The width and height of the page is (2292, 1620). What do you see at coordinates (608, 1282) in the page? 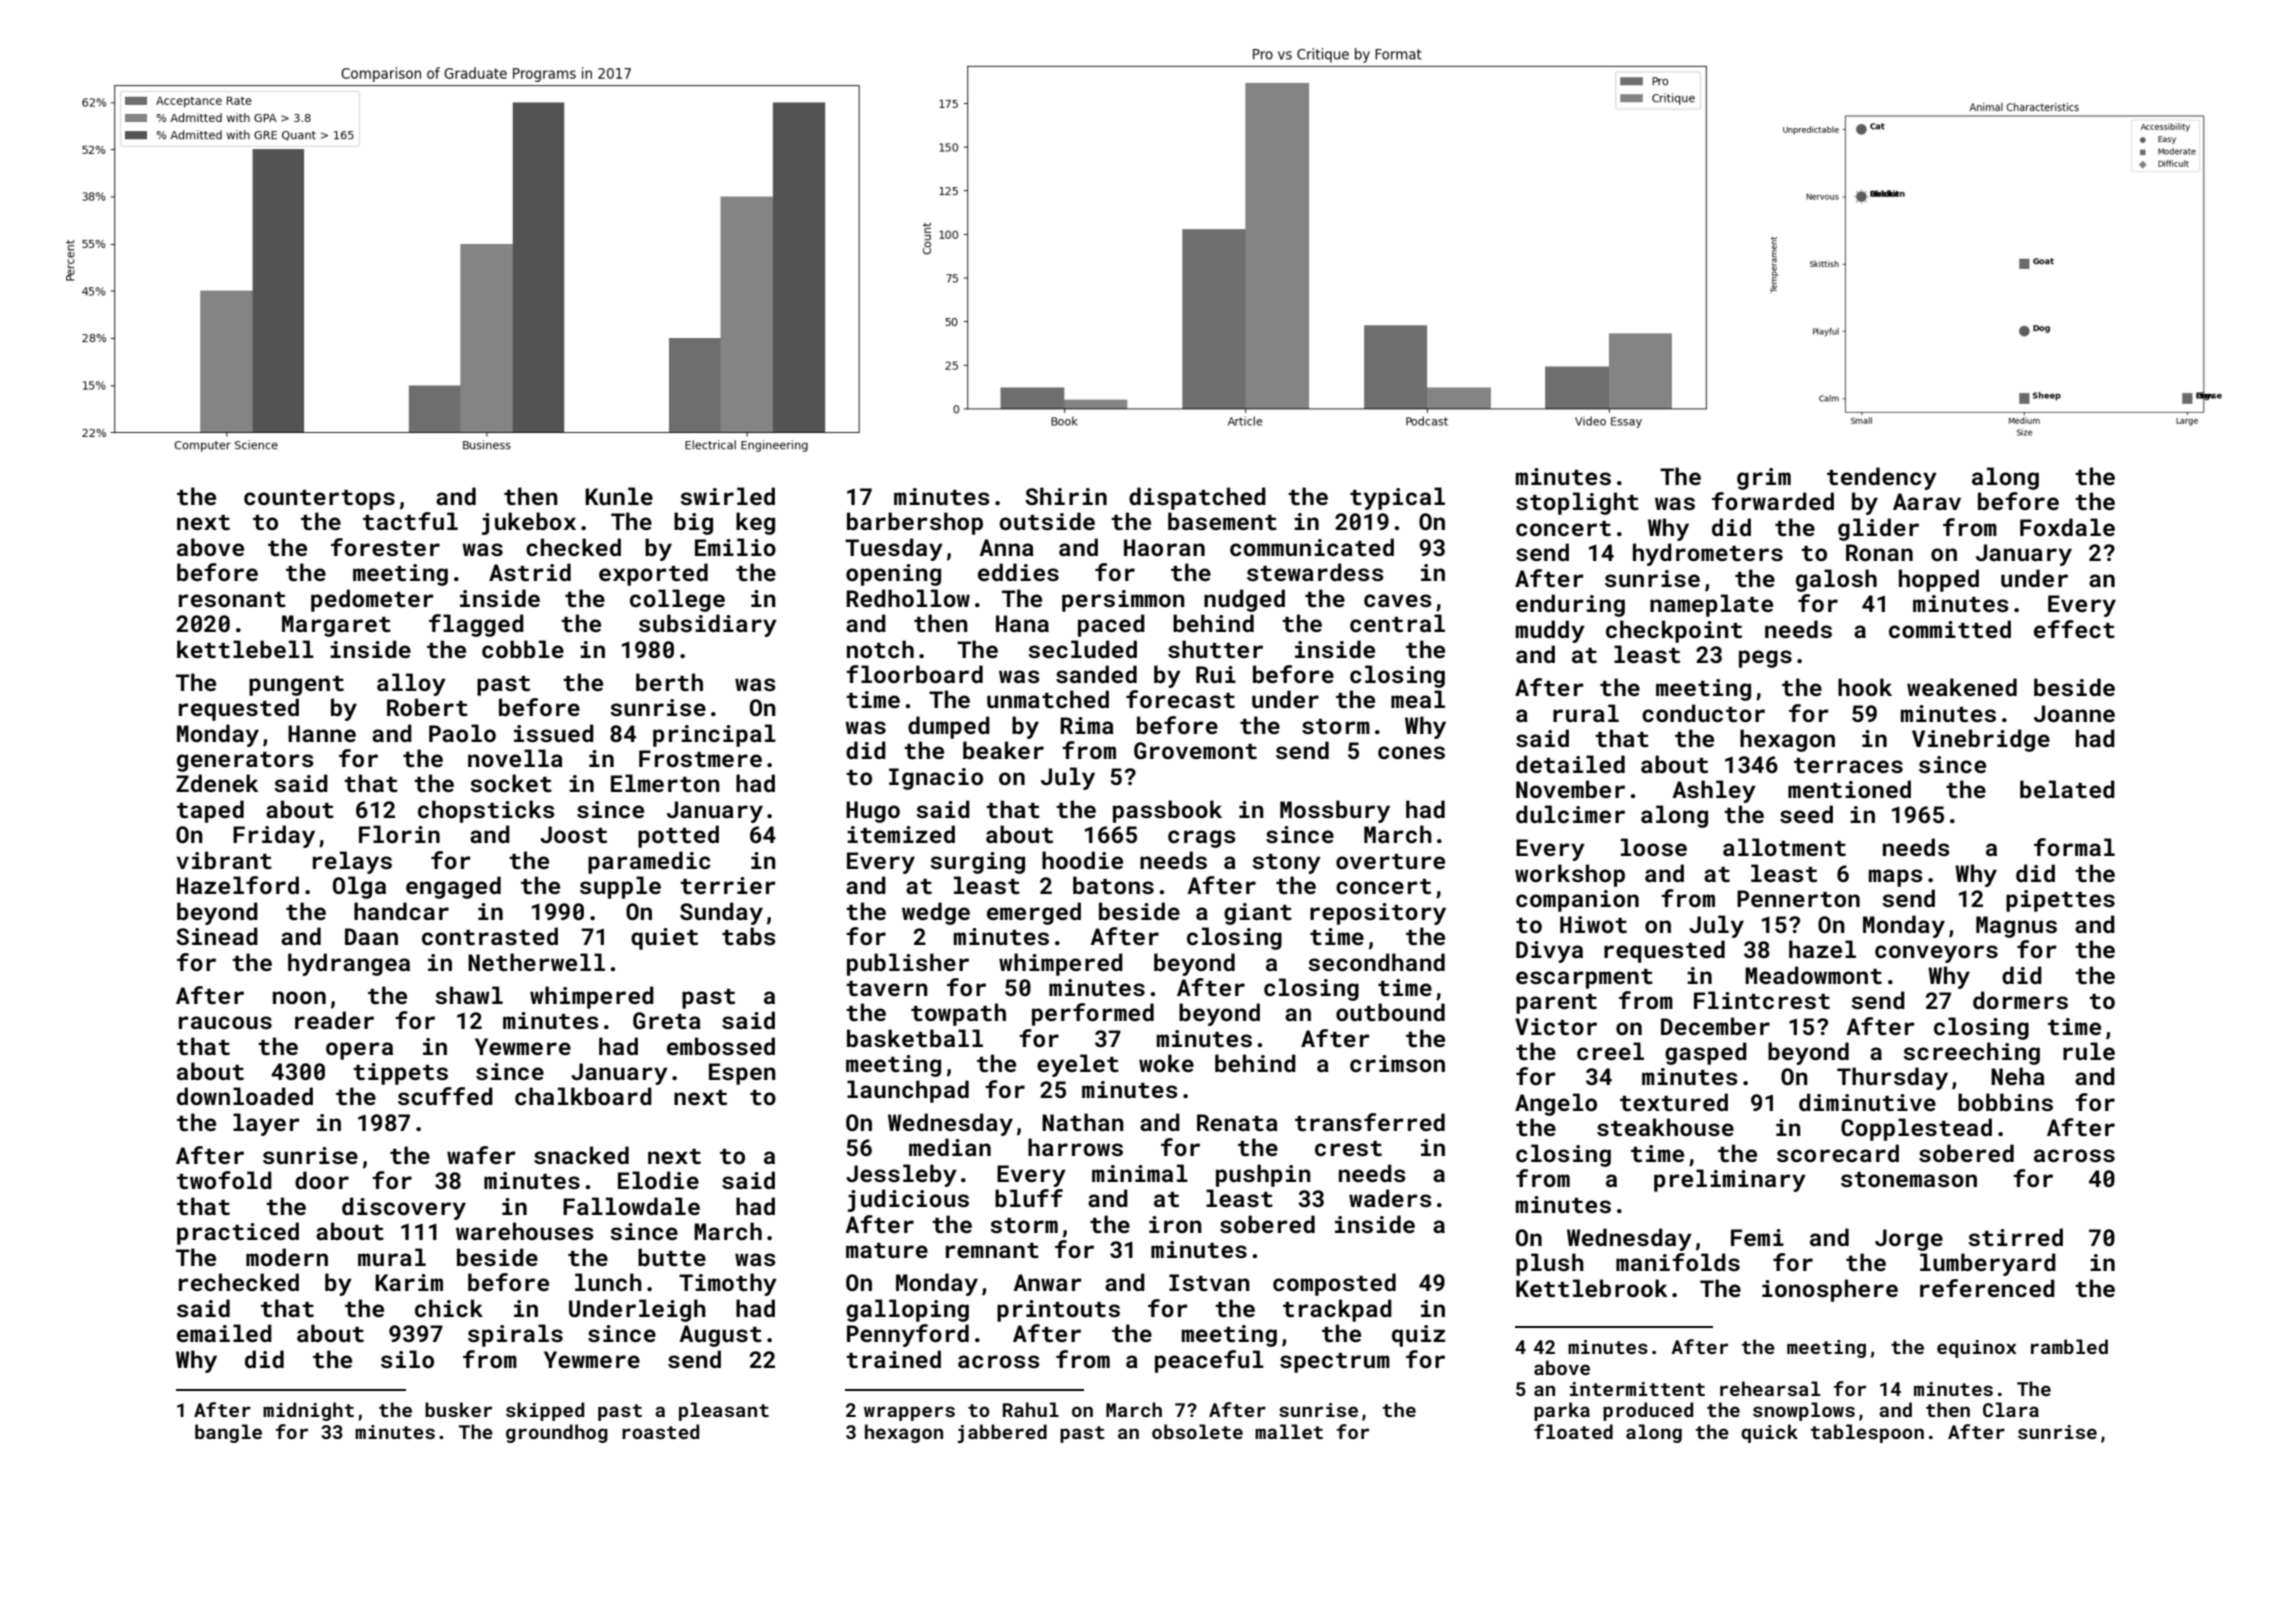
I see `lunch` at bounding box center [608, 1282].
